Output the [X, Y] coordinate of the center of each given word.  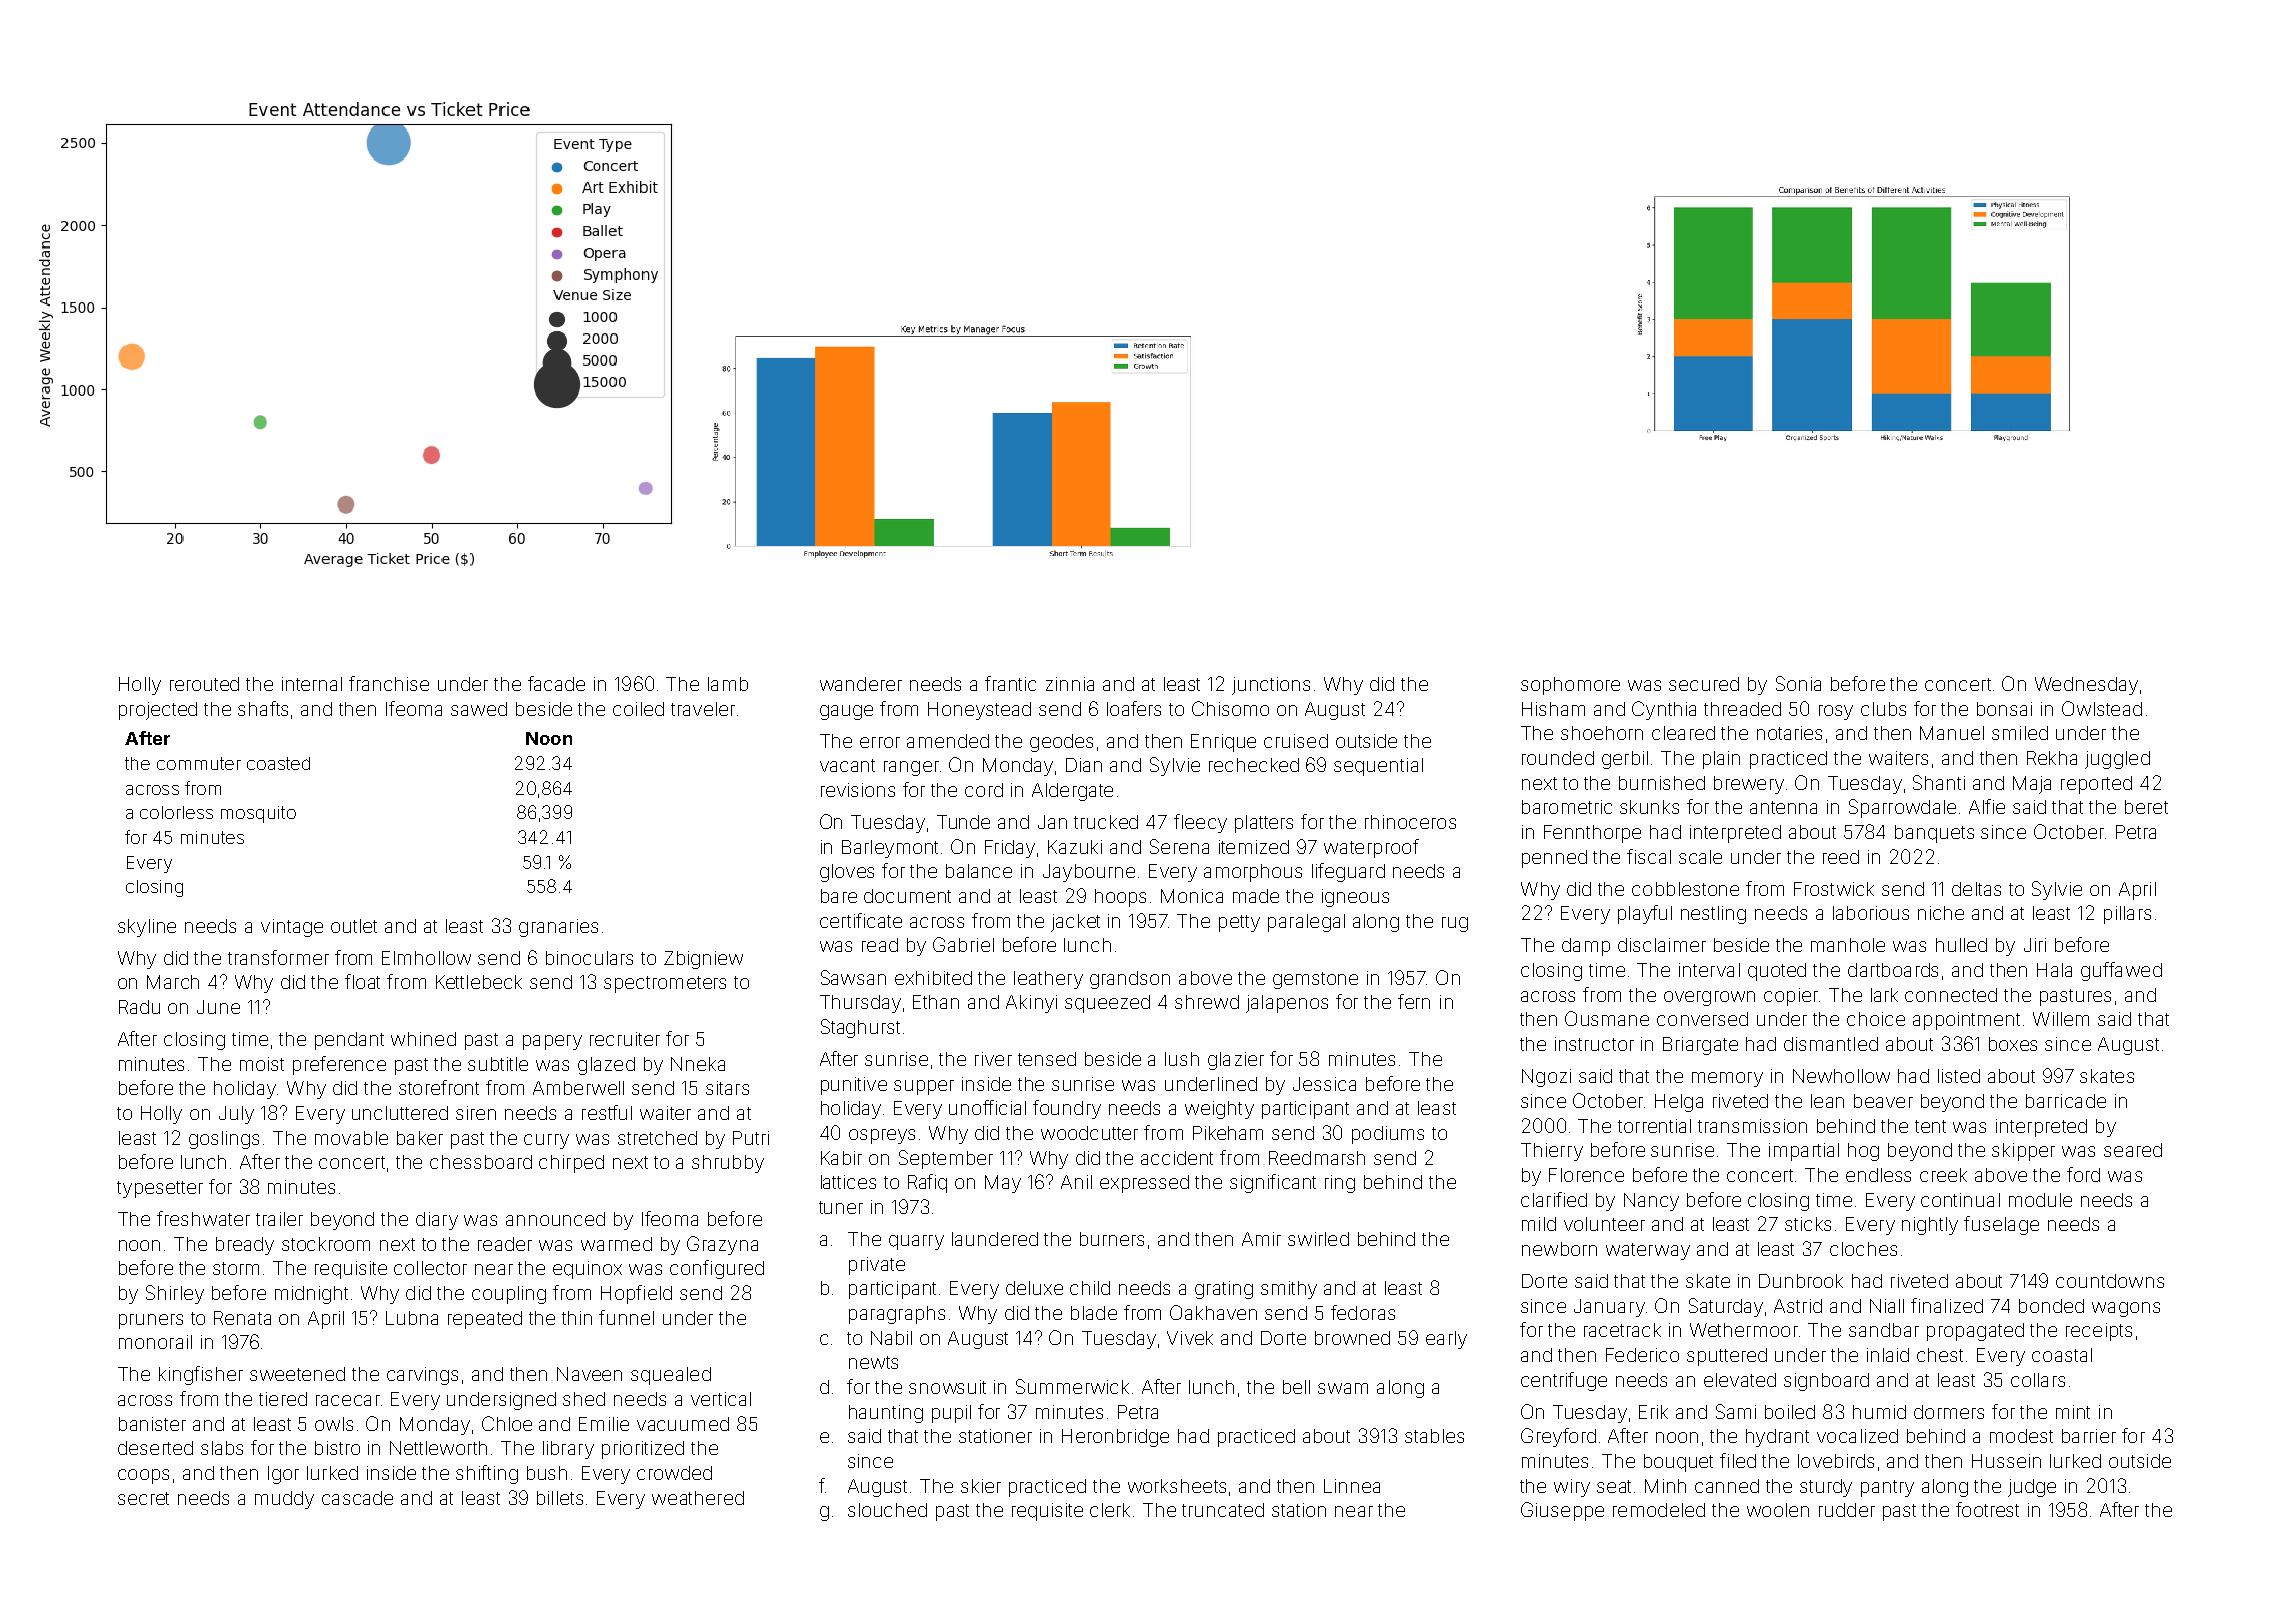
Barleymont [890, 849]
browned [1352, 1338]
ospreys [882, 1136]
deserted [155, 1448]
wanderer [861, 684]
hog [1863, 1152]
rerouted [204, 684]
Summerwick [1072, 1386]
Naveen [589, 1374]
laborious [1871, 913]
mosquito [258, 814]
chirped [571, 1164]
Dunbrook [1801, 1281]
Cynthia [1664, 710]
